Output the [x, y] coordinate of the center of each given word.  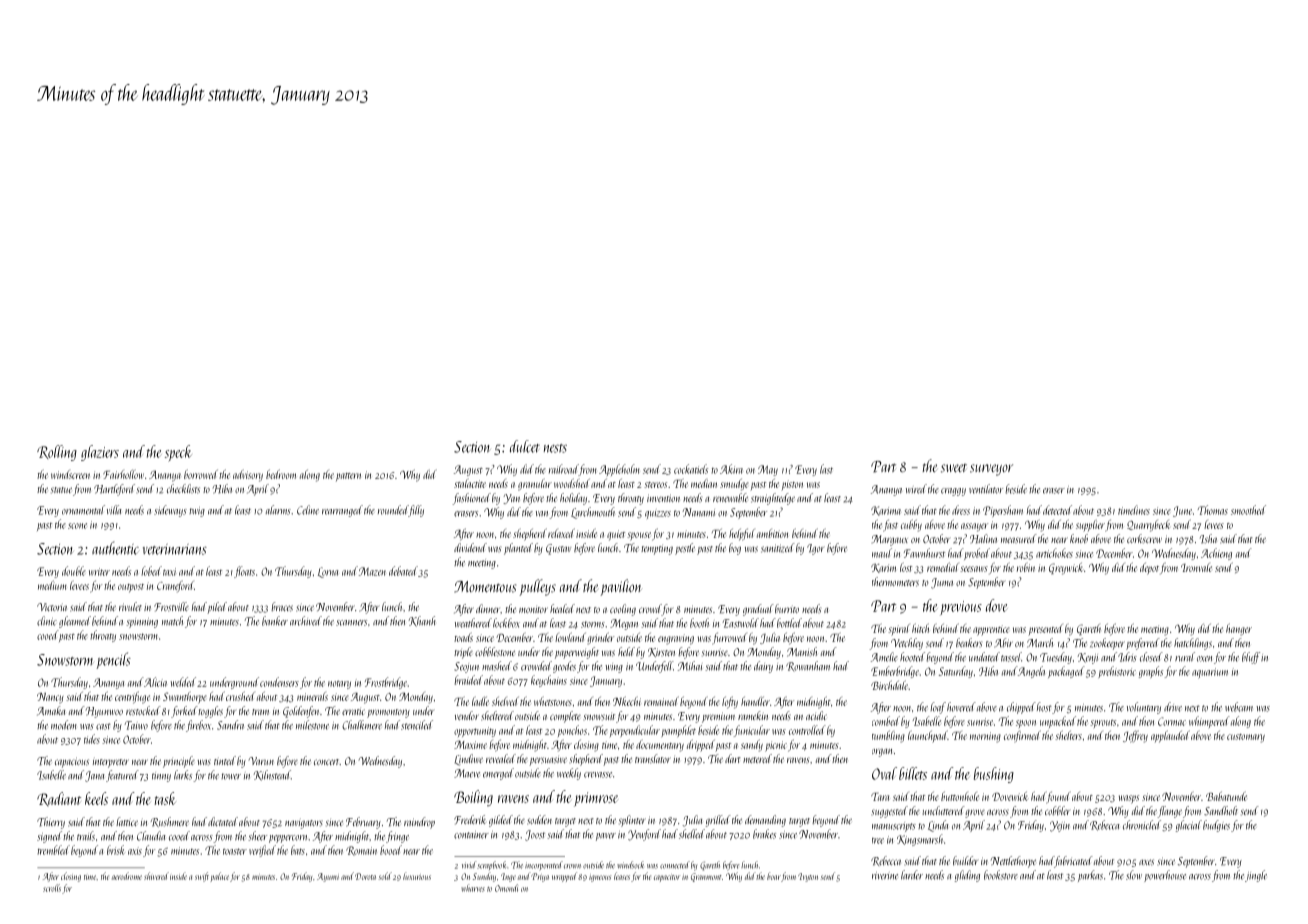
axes [1146, 862]
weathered [473, 623]
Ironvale [1196, 567]
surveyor [991, 470]
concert [326, 762]
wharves [473, 888]
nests [555, 448]
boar [774, 876]
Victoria [52, 607]
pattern [348, 477]
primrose [596, 799]
